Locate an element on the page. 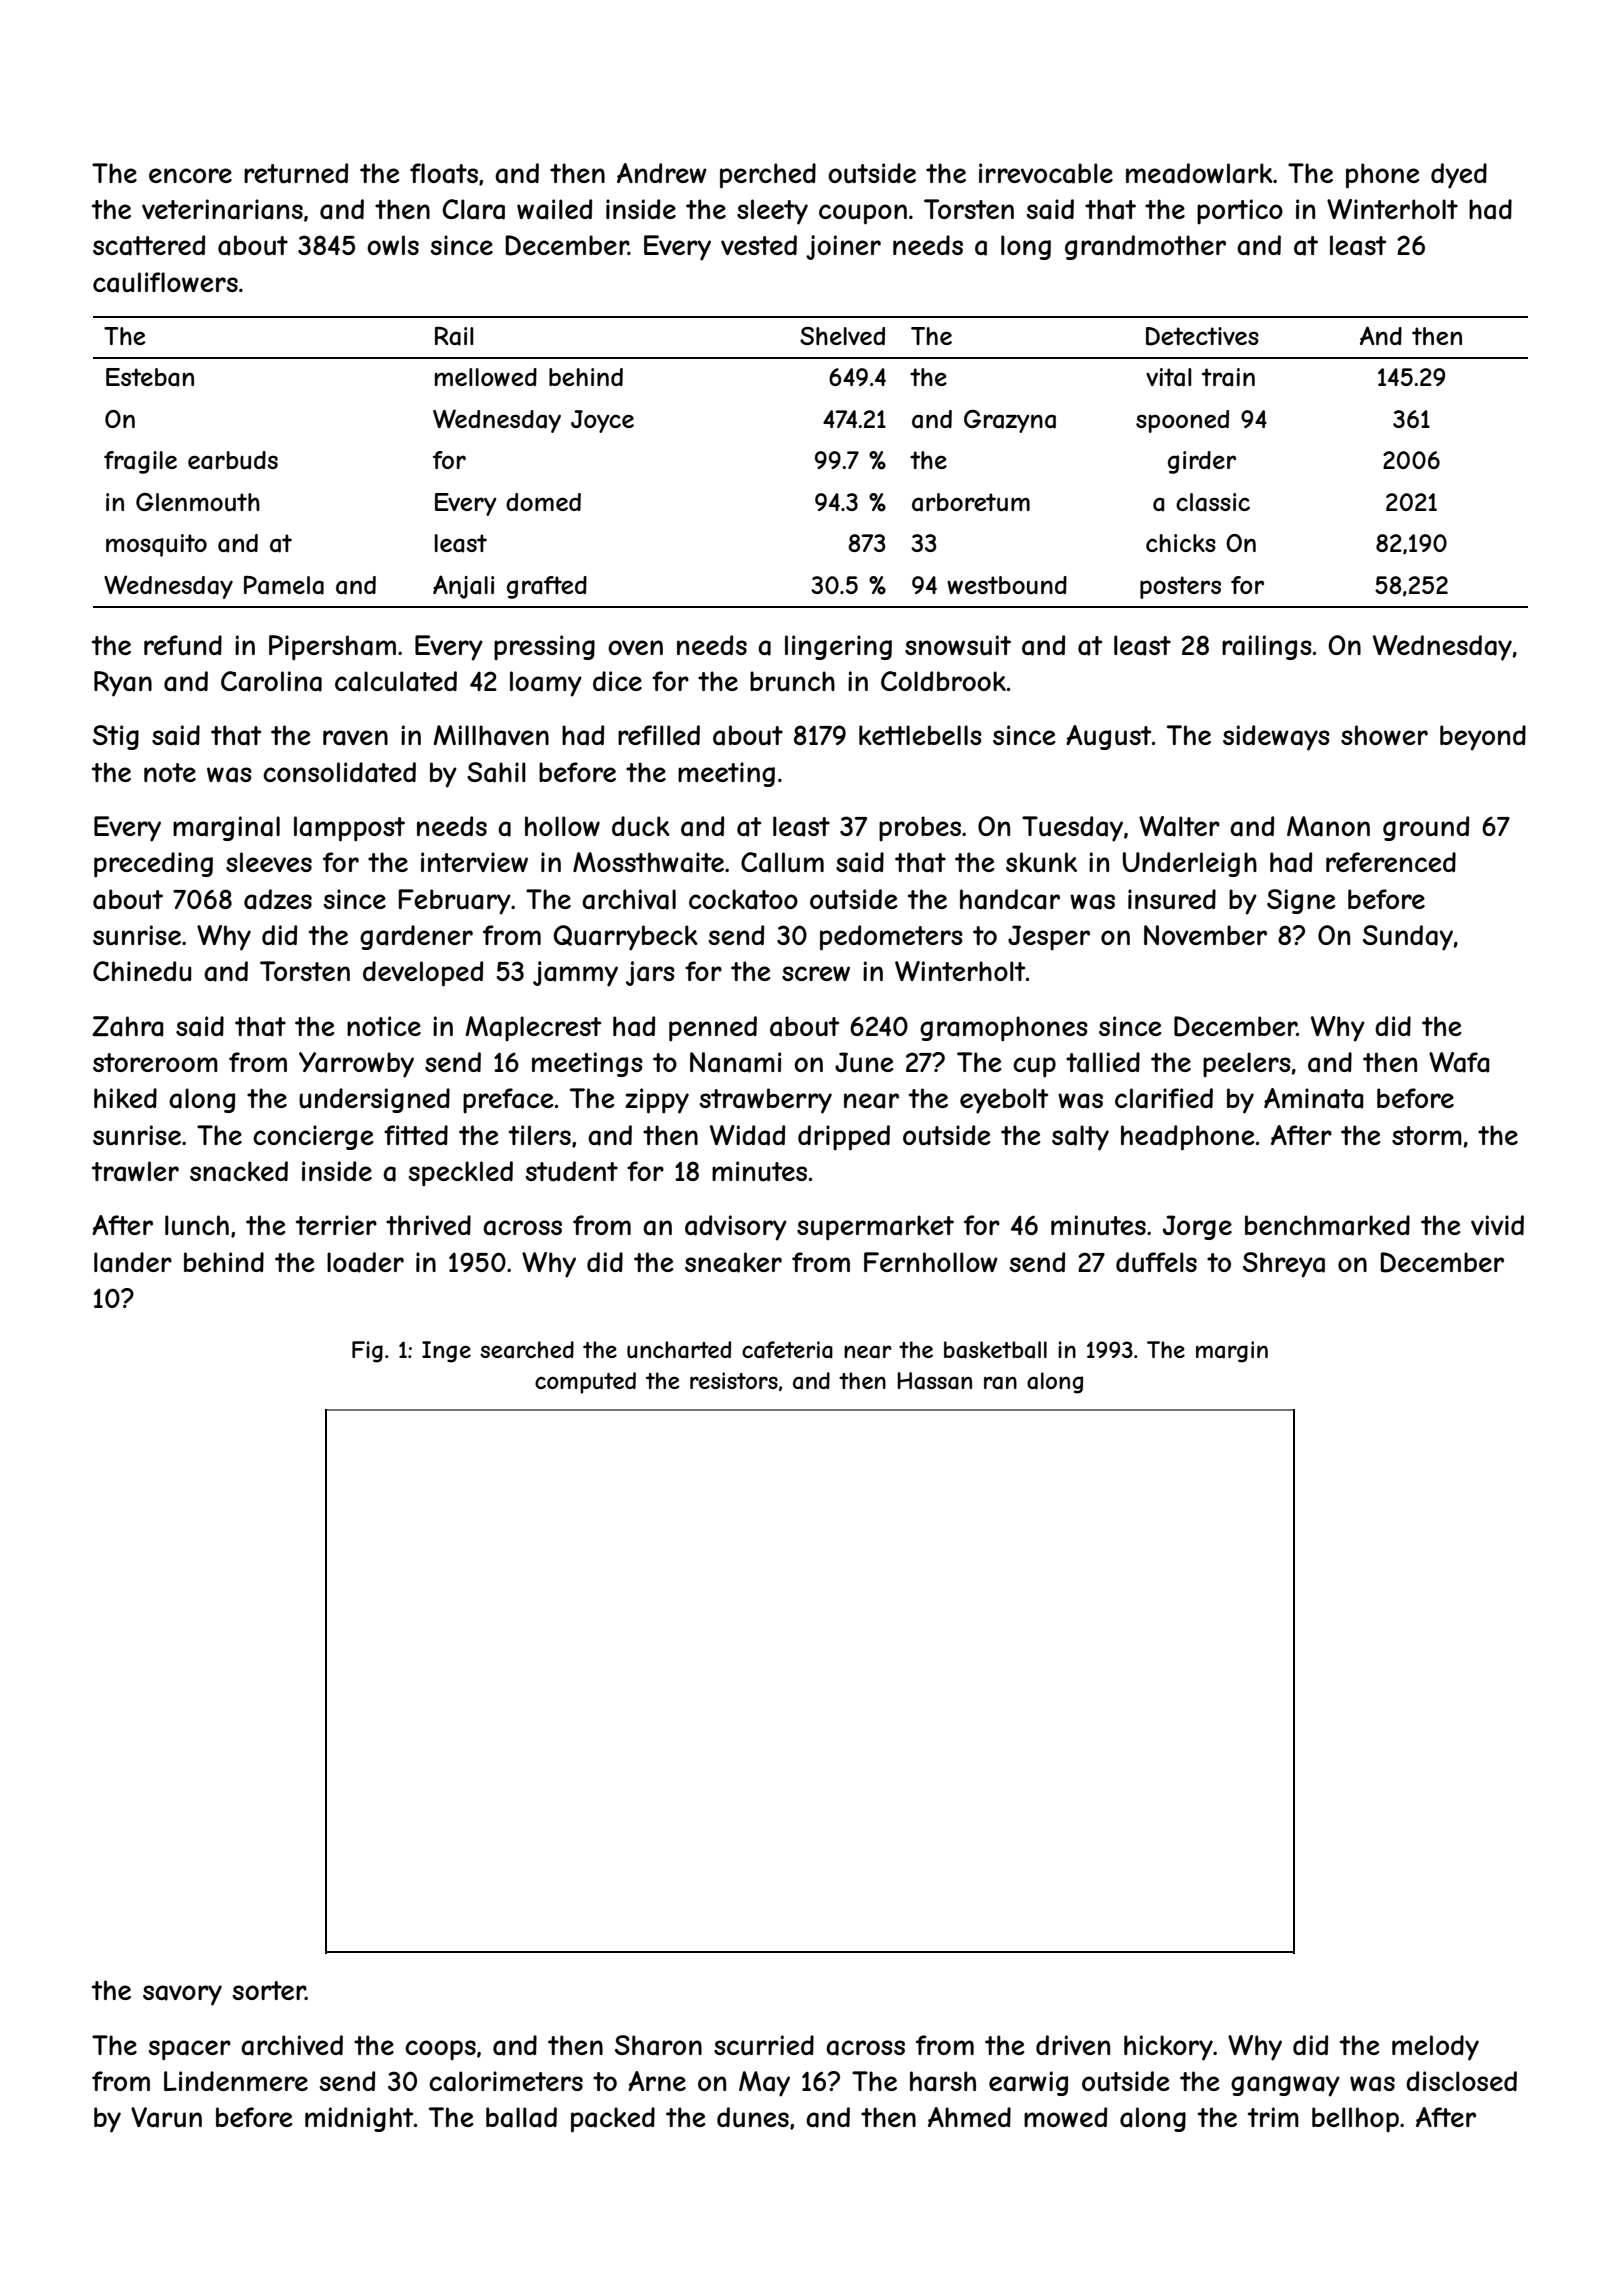  floats is located at coordinates (444, 173).
